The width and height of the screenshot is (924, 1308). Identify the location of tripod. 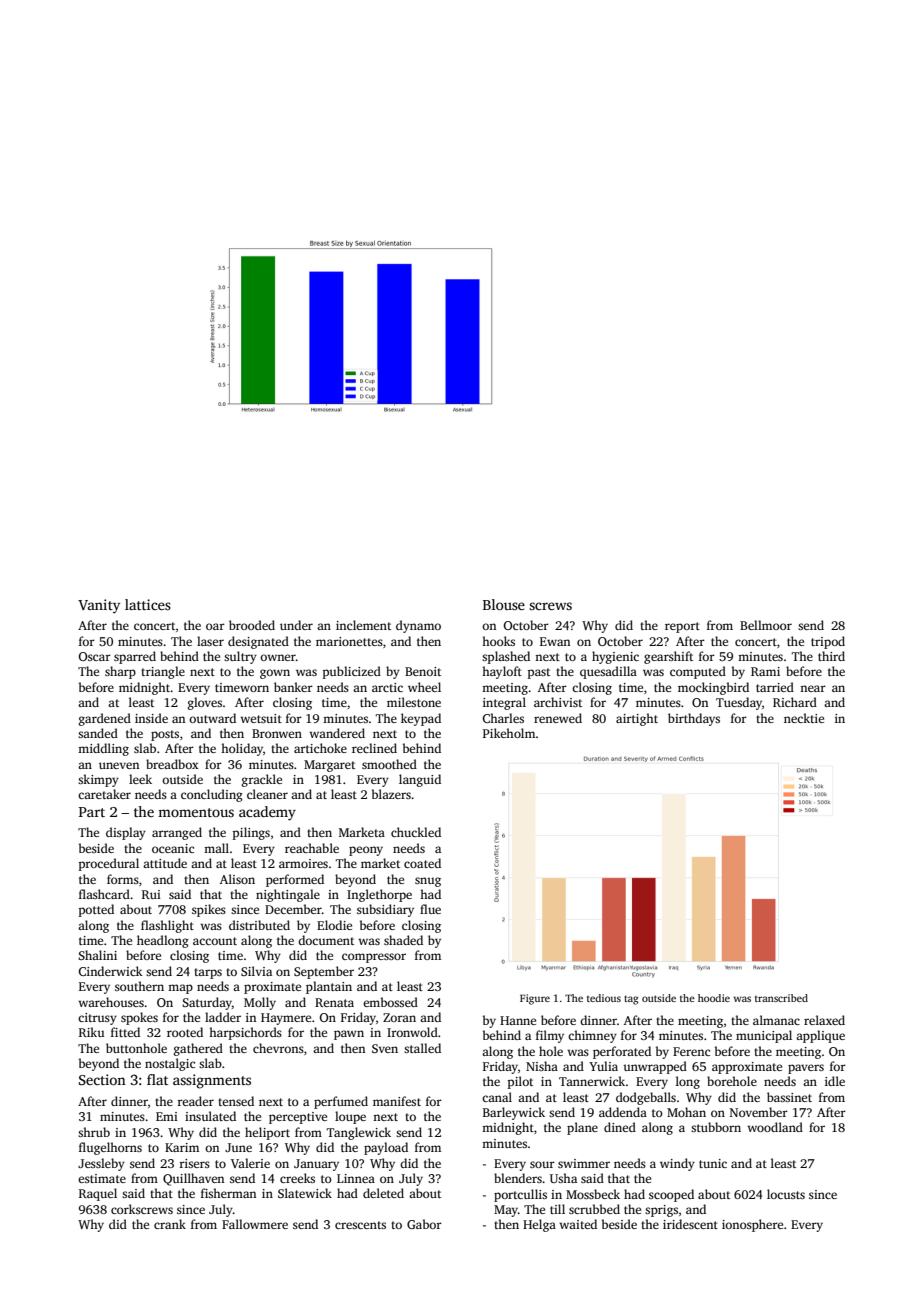
(828, 642).
